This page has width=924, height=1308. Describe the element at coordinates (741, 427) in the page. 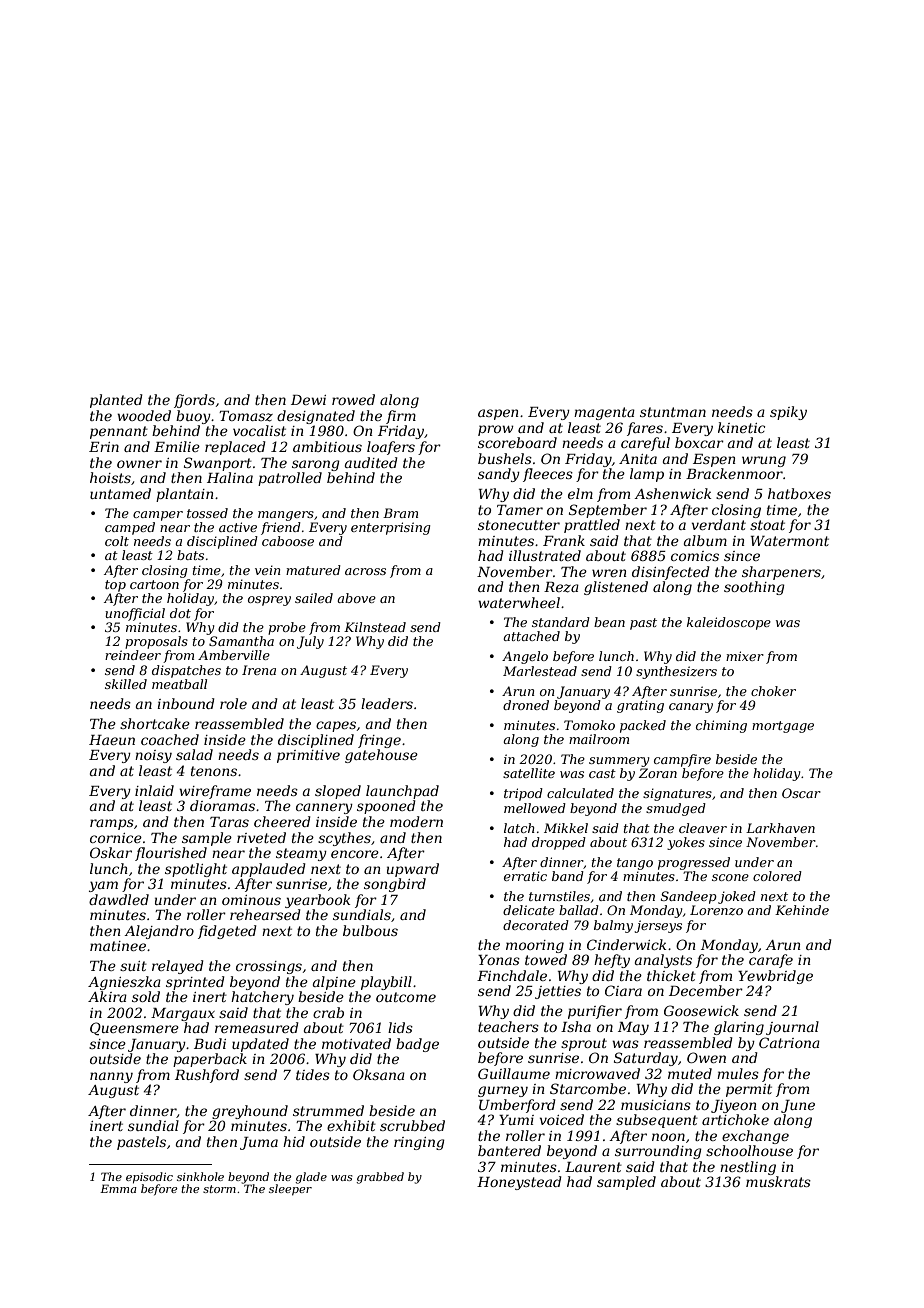

I see `kinetic` at that location.
